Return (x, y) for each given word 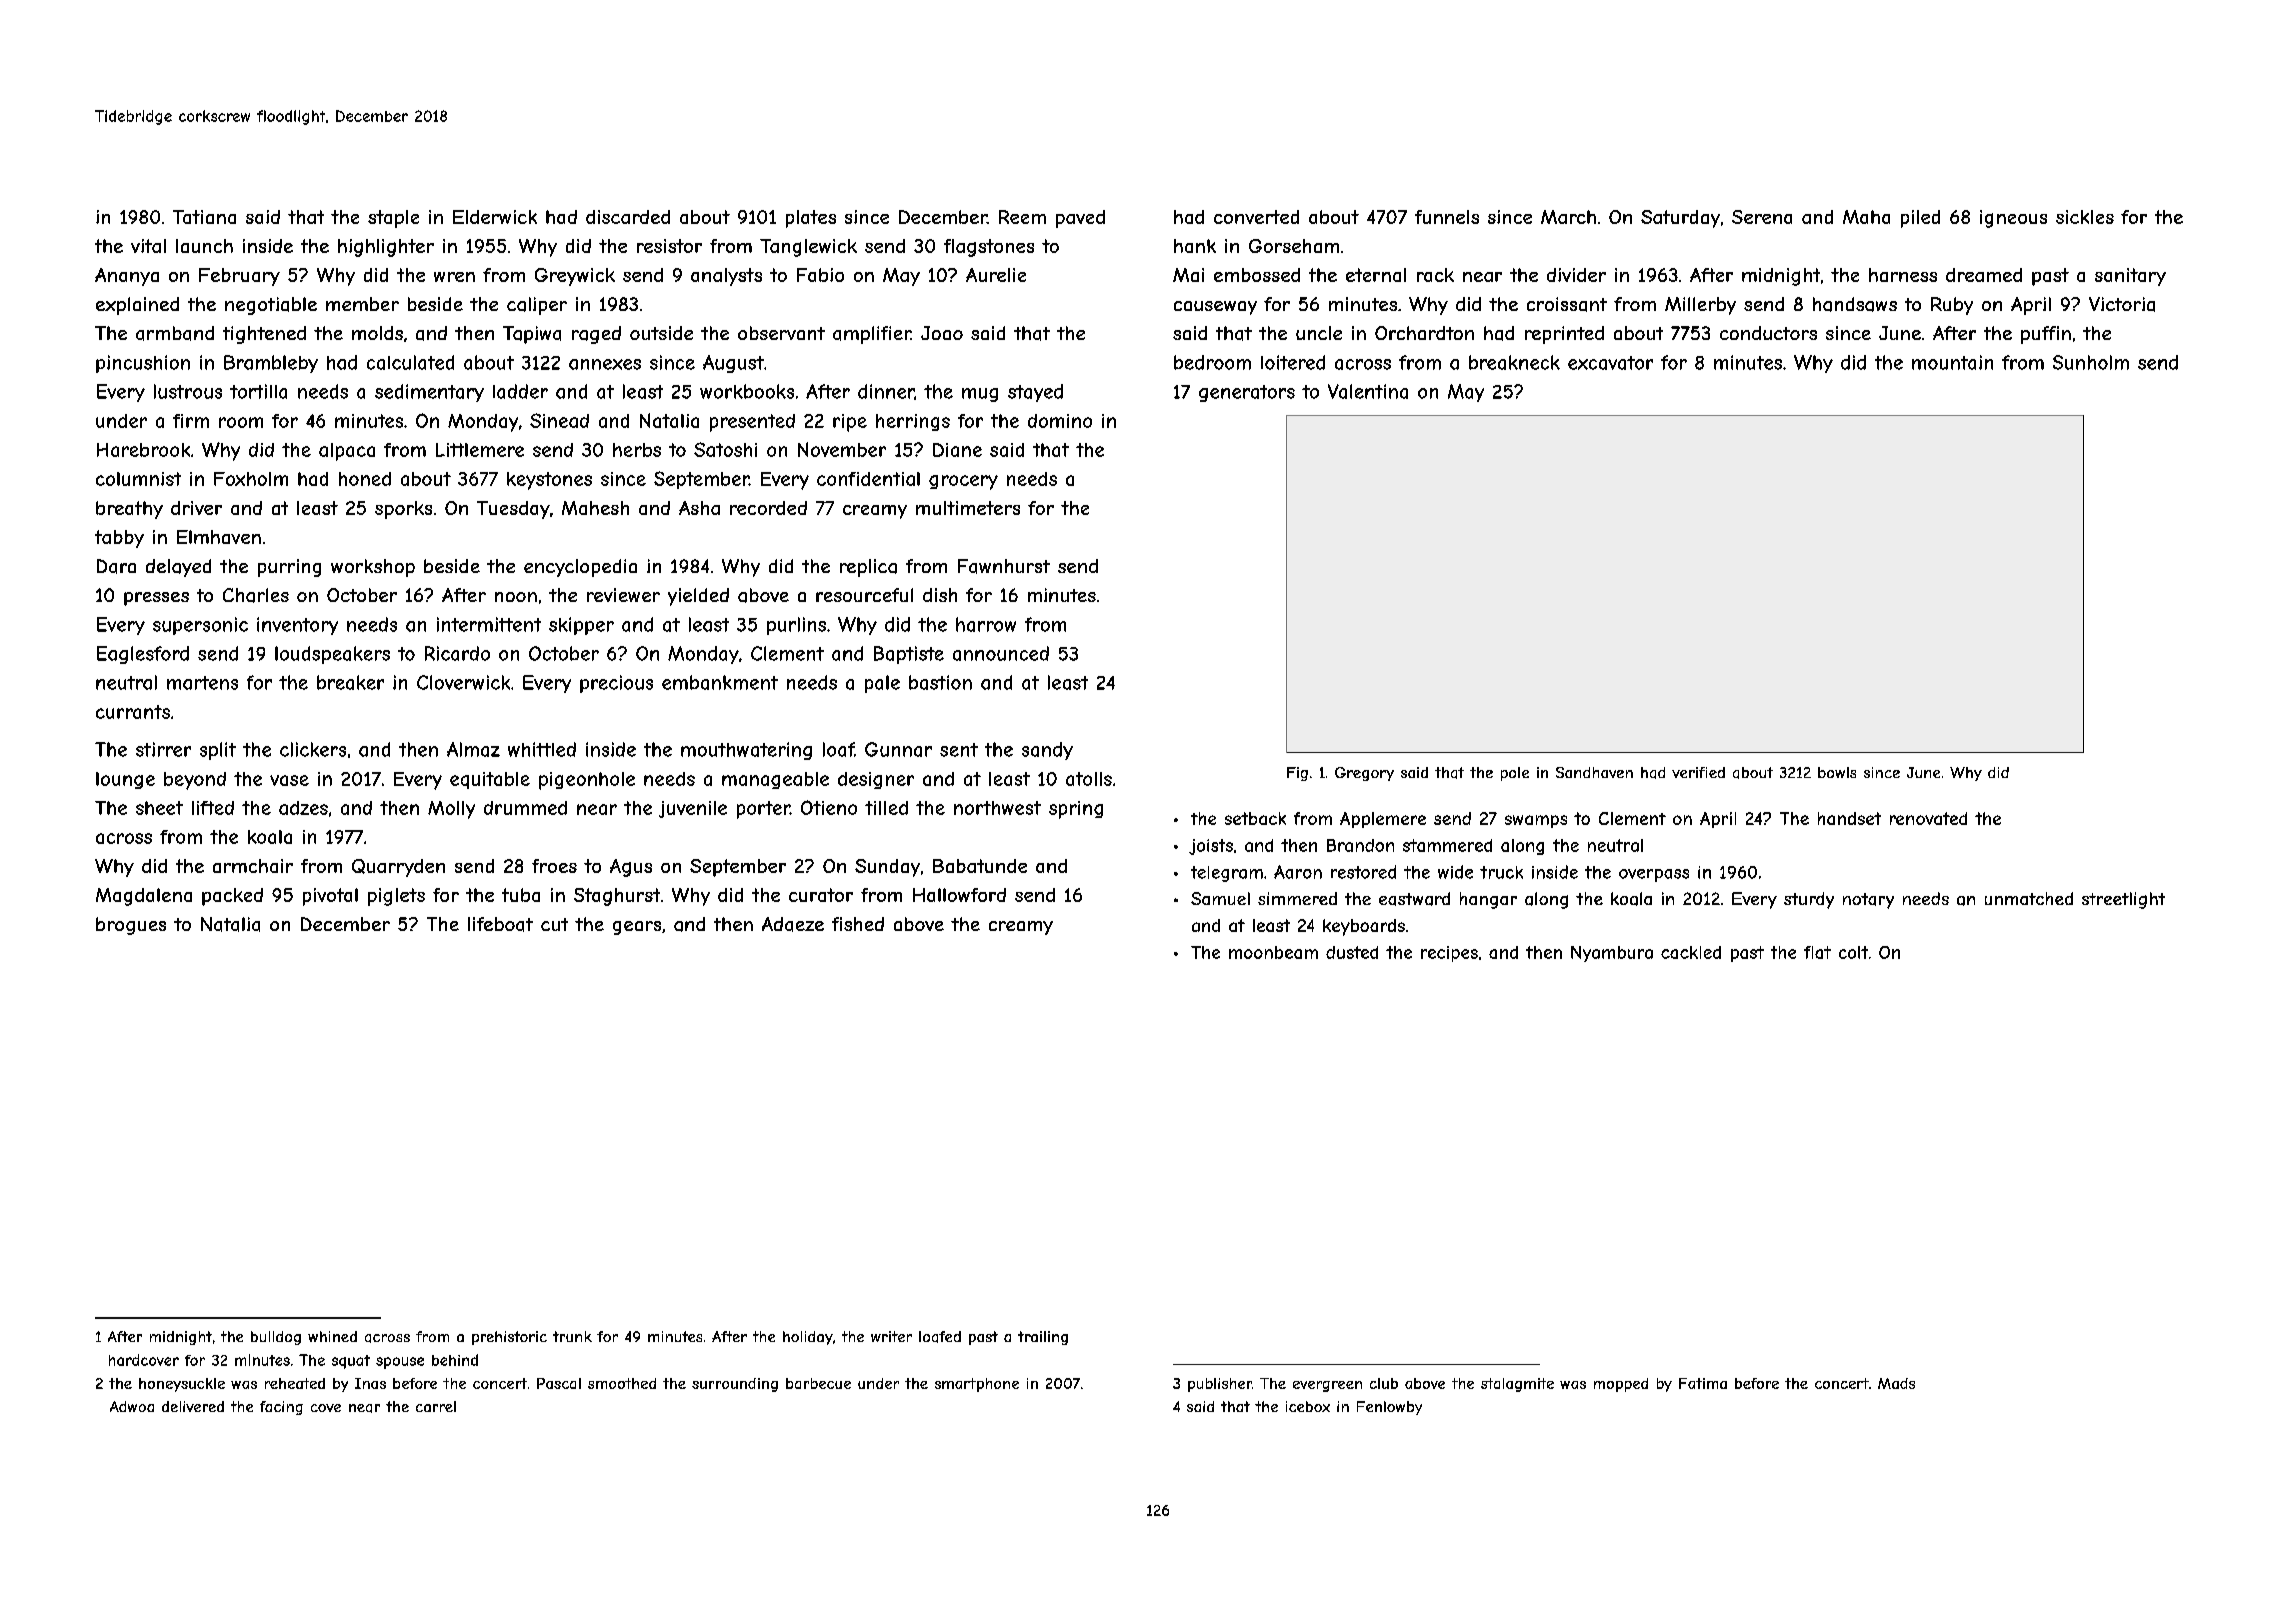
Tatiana (204, 217)
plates (811, 219)
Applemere (1383, 820)
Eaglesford (143, 655)
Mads (1896, 1383)
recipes (1449, 954)
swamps (1536, 821)
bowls (1837, 772)
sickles (2085, 217)
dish (940, 595)
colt (1853, 952)
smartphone (977, 1385)
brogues (131, 926)
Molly (451, 810)
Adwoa (132, 1406)
